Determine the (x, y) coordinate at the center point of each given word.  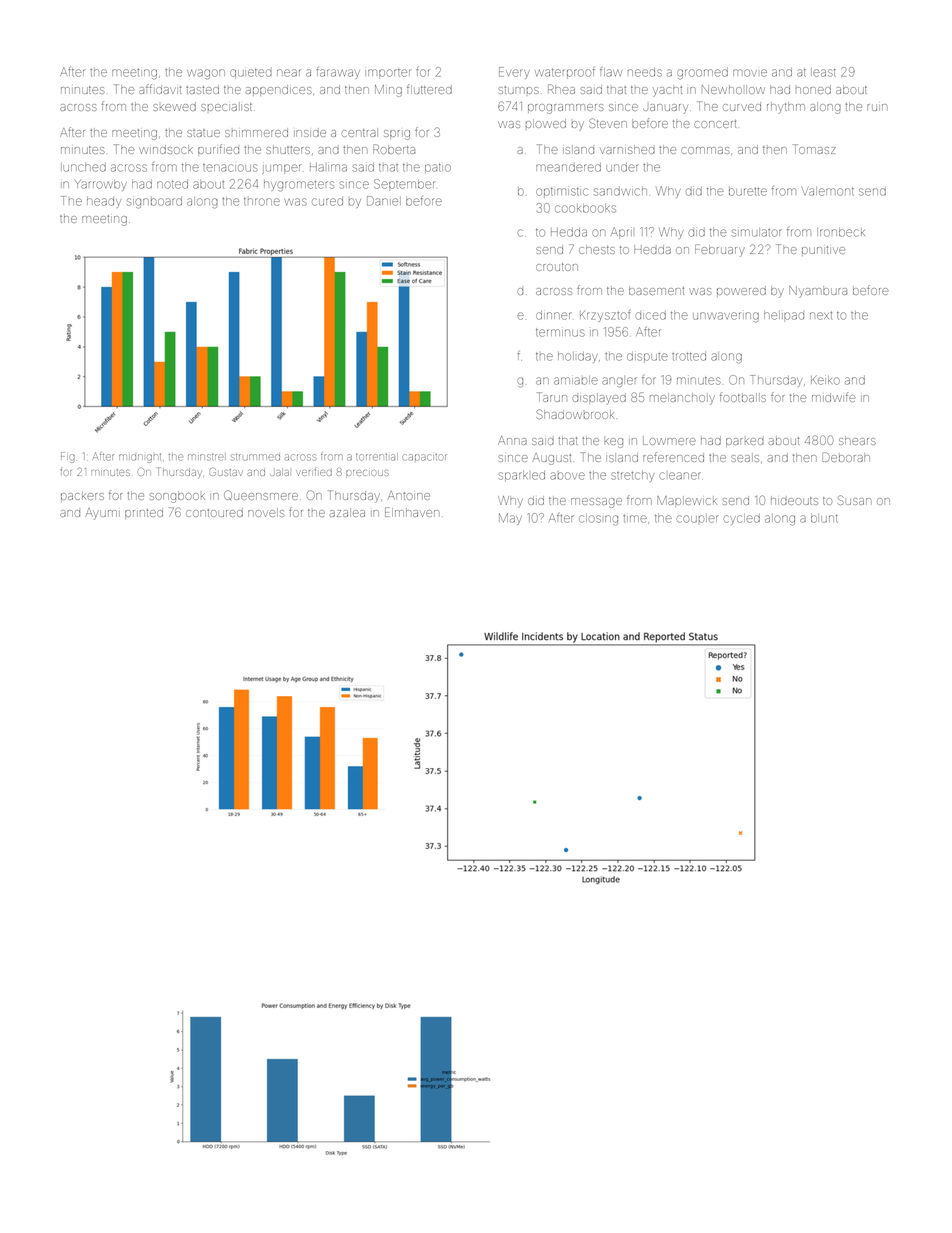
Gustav (226, 472)
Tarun (552, 397)
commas (705, 150)
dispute (647, 357)
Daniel (384, 201)
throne (262, 202)
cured (327, 201)
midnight (140, 458)
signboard (154, 203)
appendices (278, 90)
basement (656, 290)
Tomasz (814, 149)
